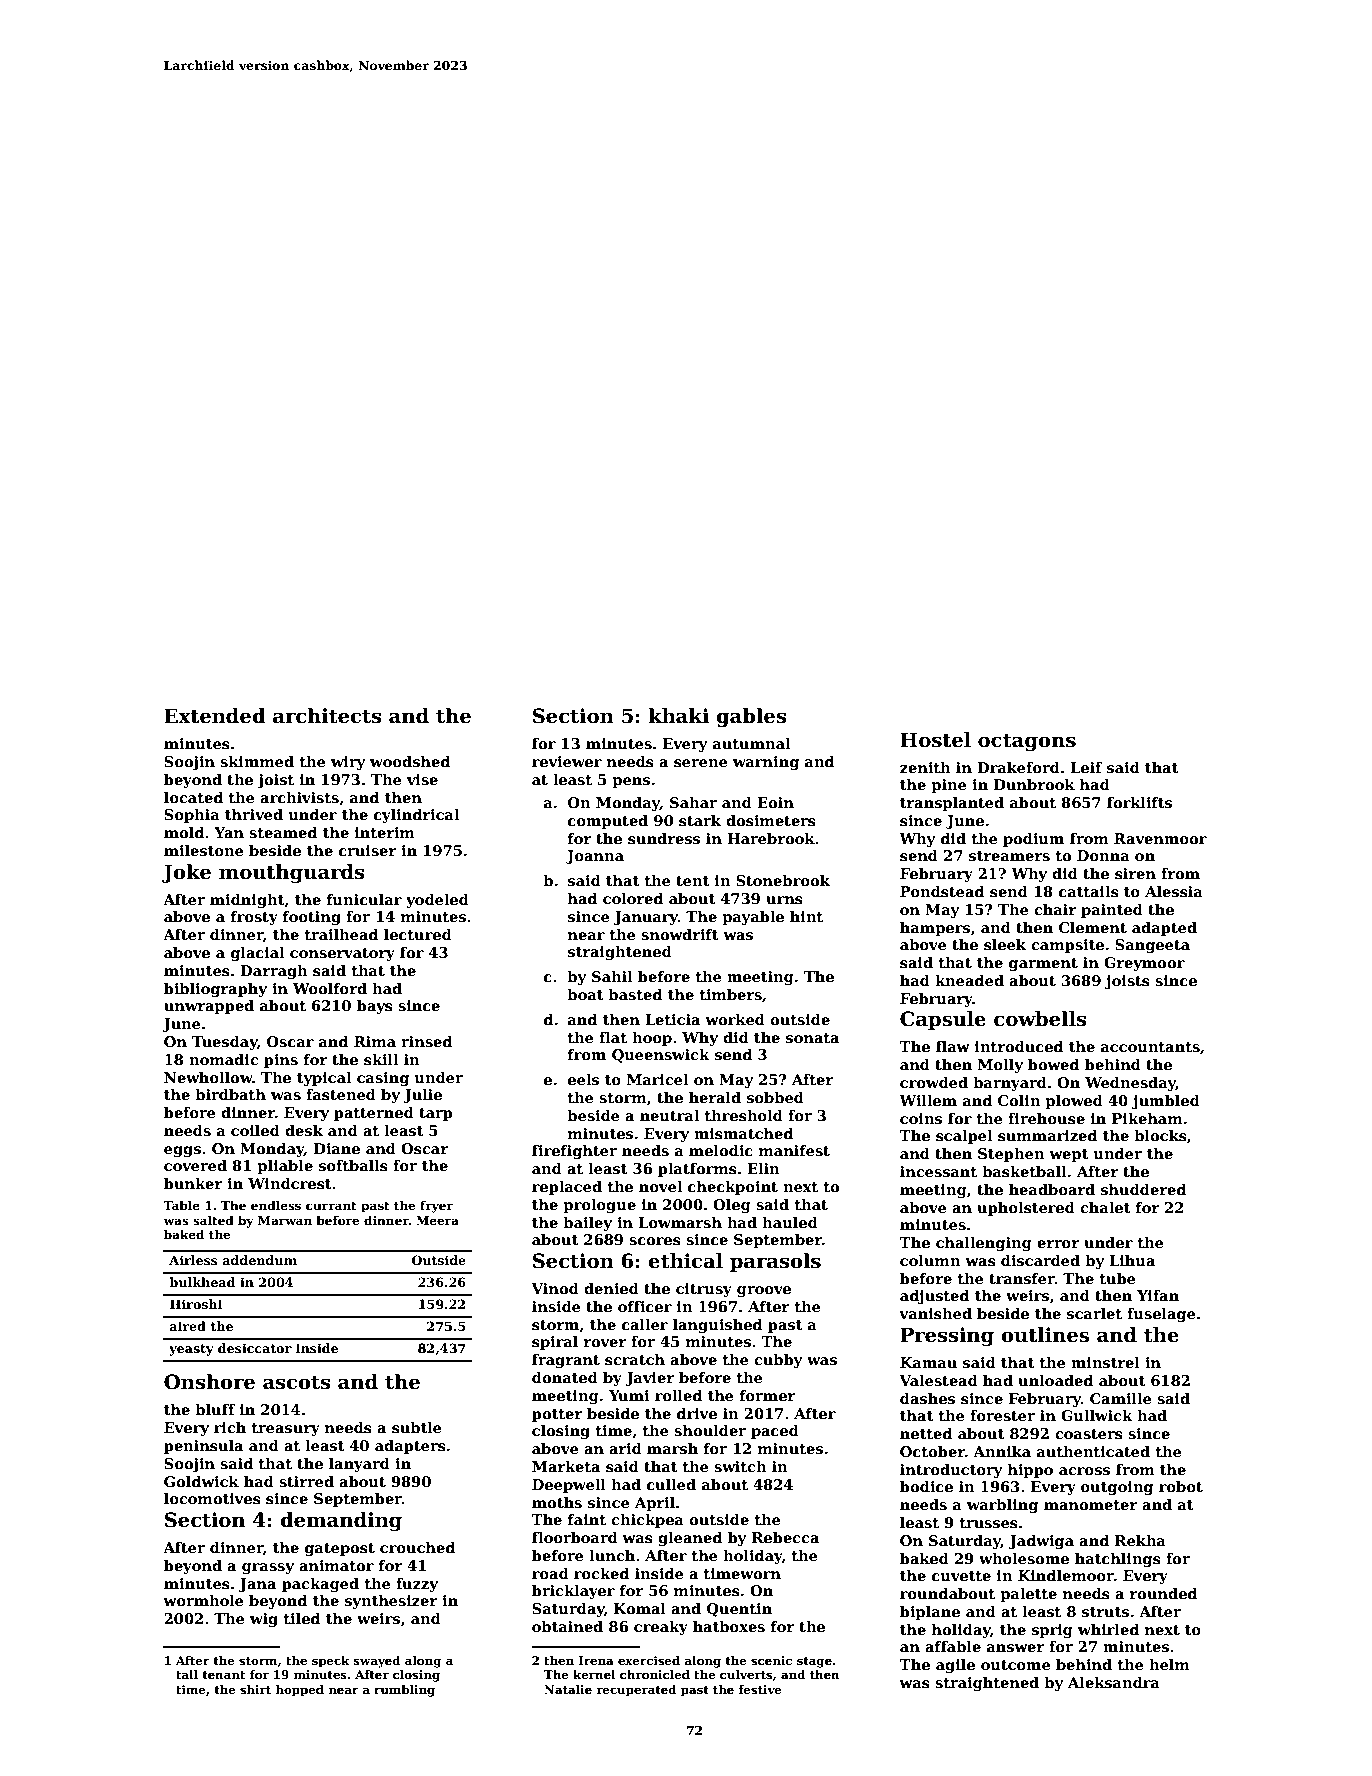  Describe the element at coordinates (437, 1220) in the document. I see `Meera` at that location.
